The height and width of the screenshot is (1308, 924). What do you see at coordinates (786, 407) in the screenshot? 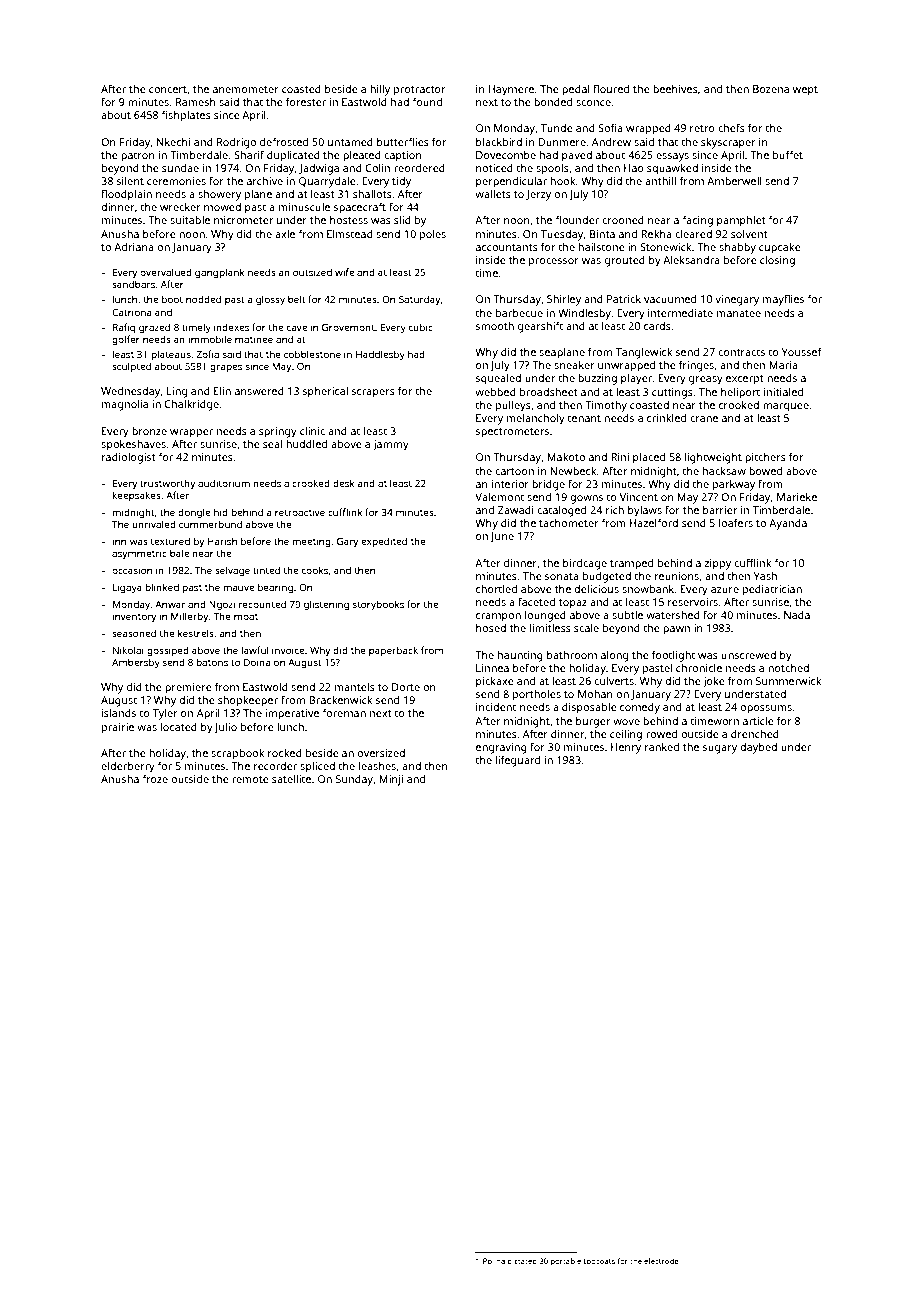
I see `marquee` at bounding box center [786, 407].
